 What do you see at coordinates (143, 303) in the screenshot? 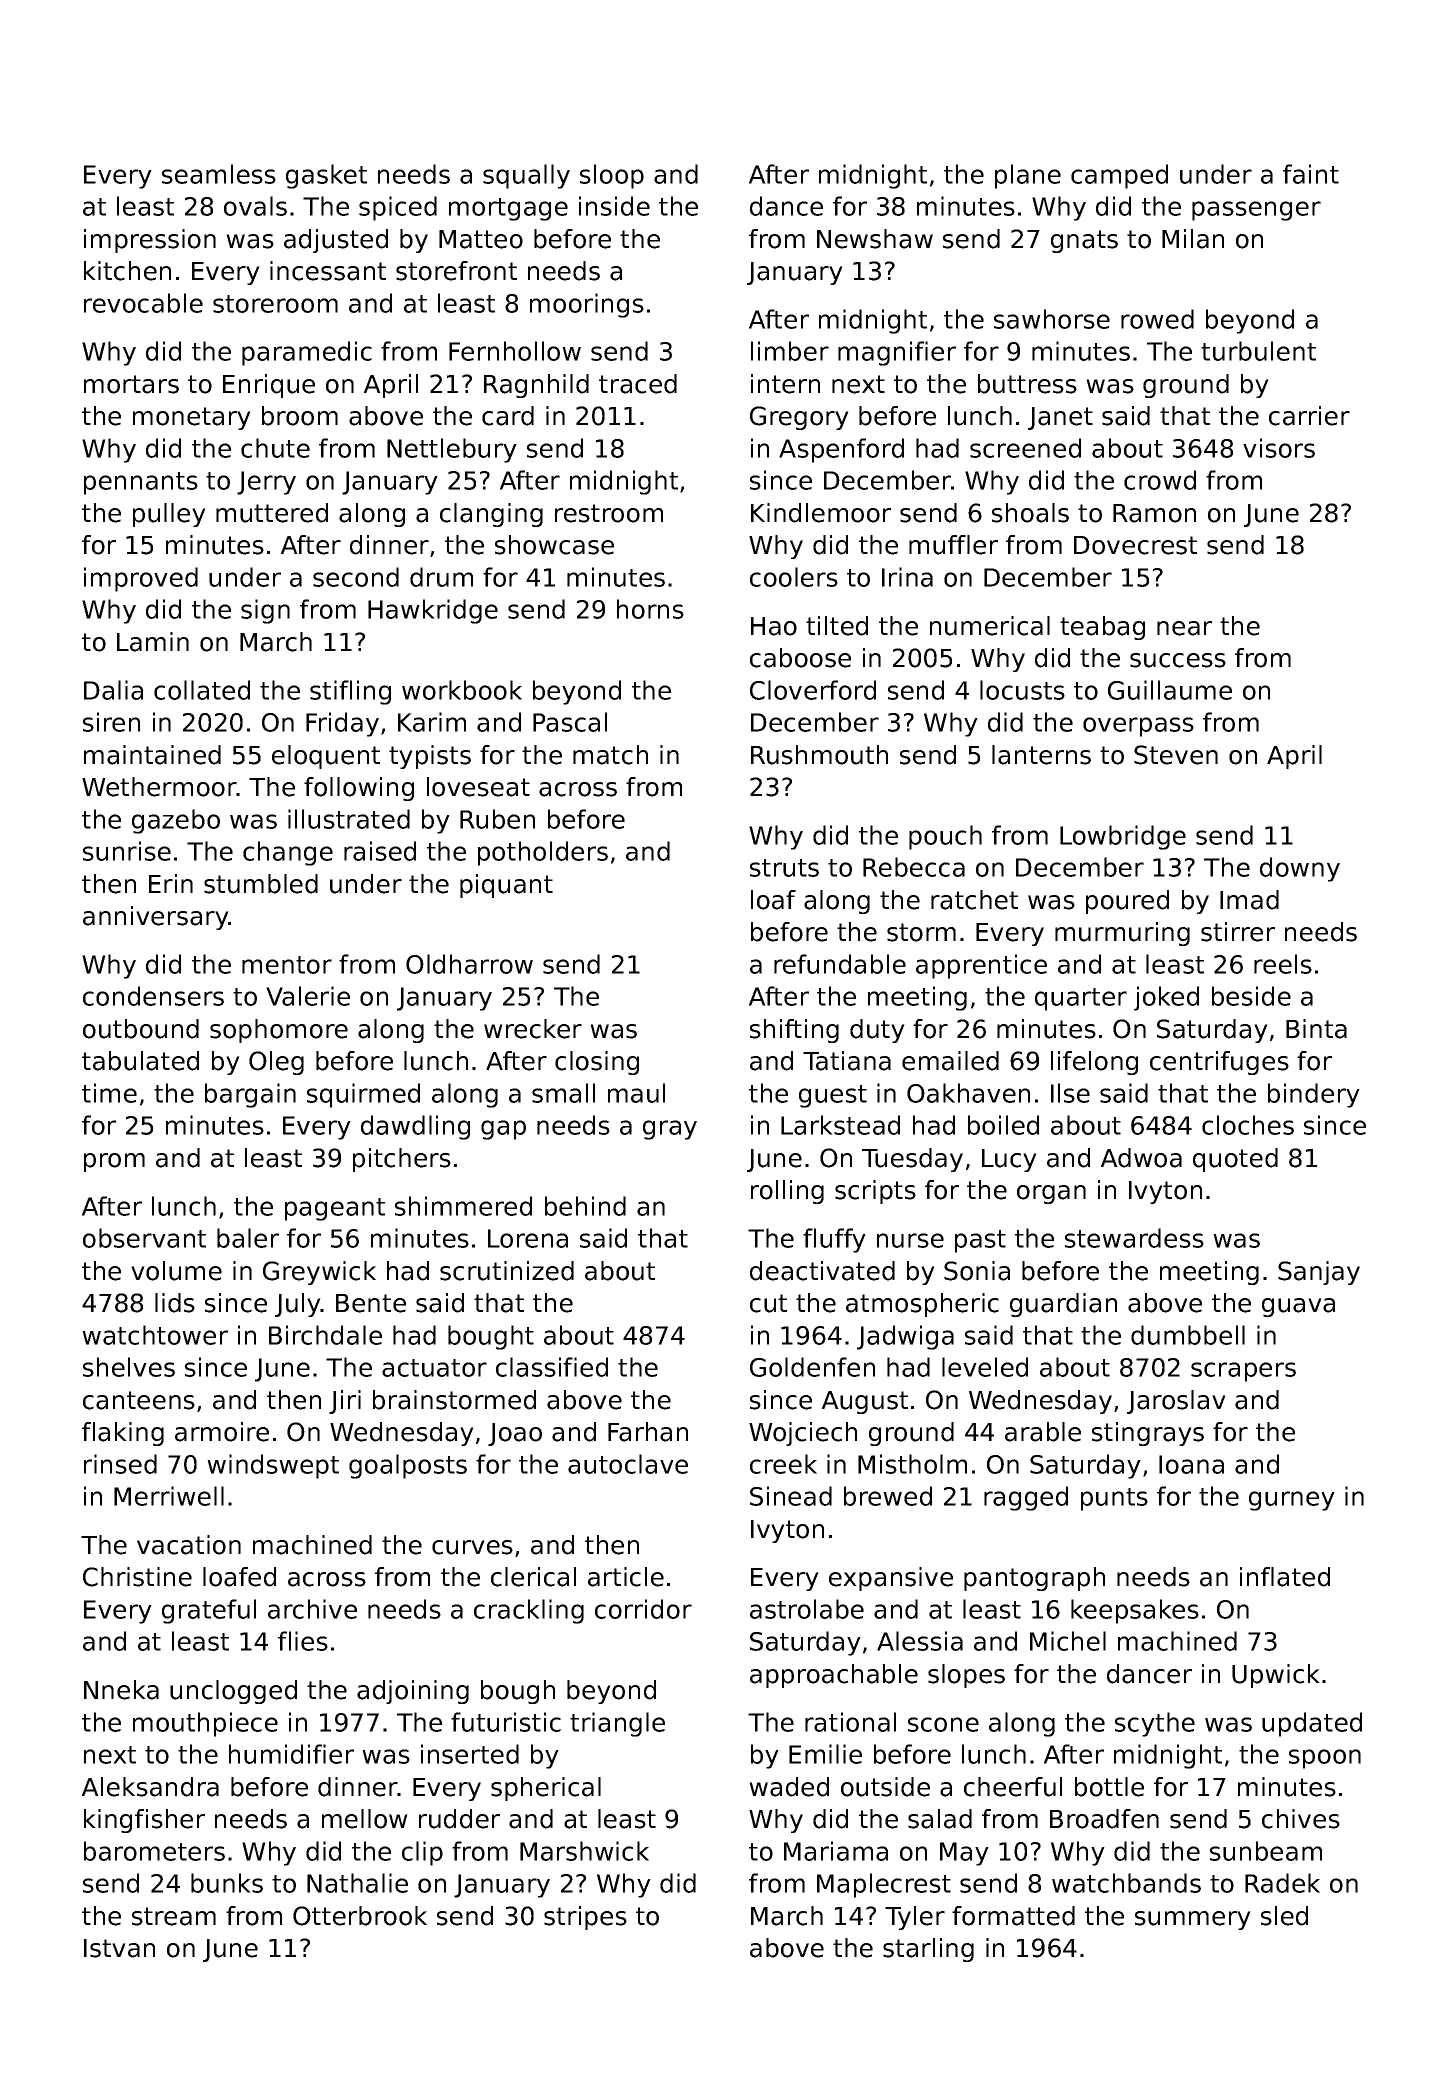
I see `revocable` at bounding box center [143, 303].
